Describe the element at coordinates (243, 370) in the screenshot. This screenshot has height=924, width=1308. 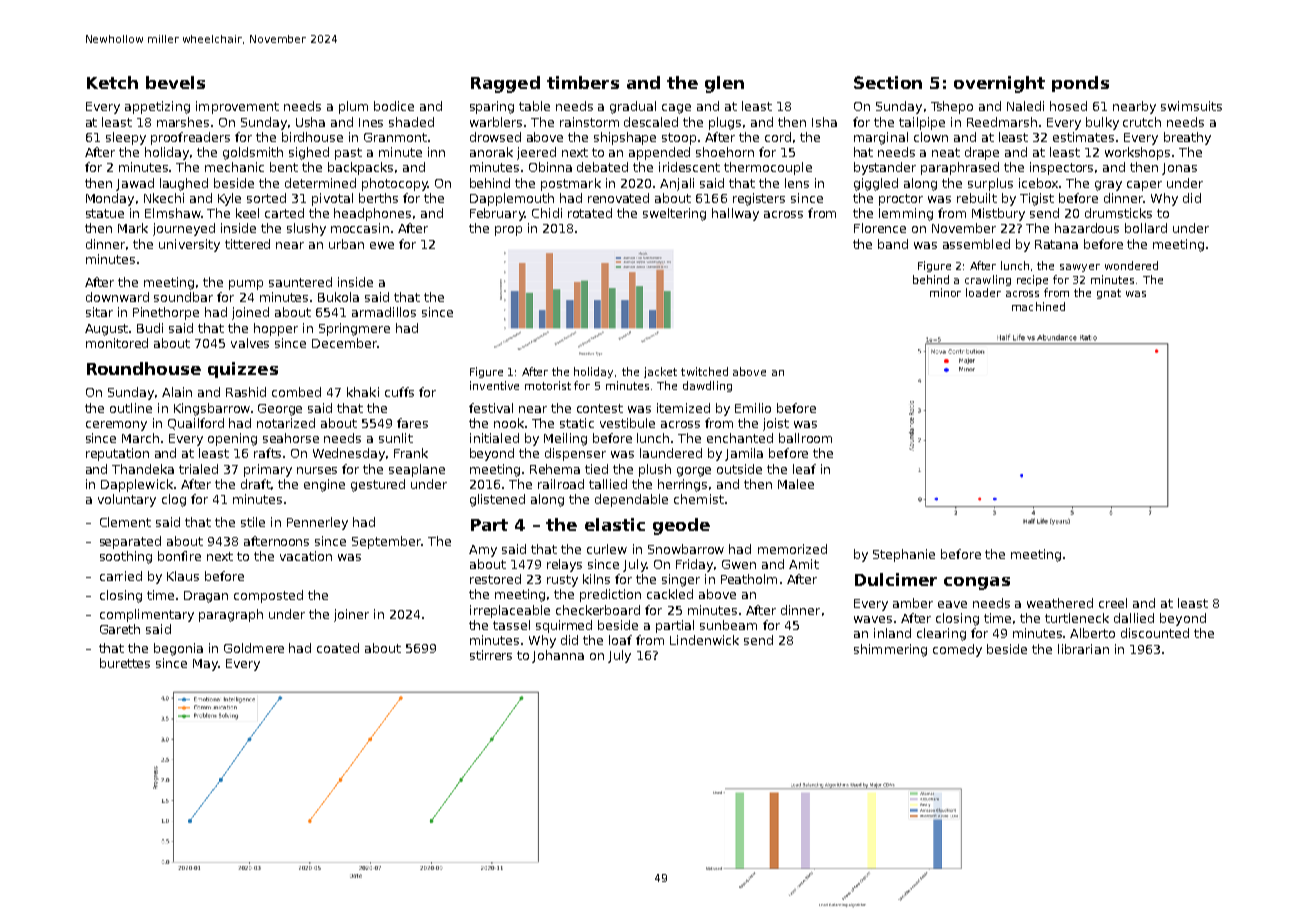
I see `quizzes` at that location.
